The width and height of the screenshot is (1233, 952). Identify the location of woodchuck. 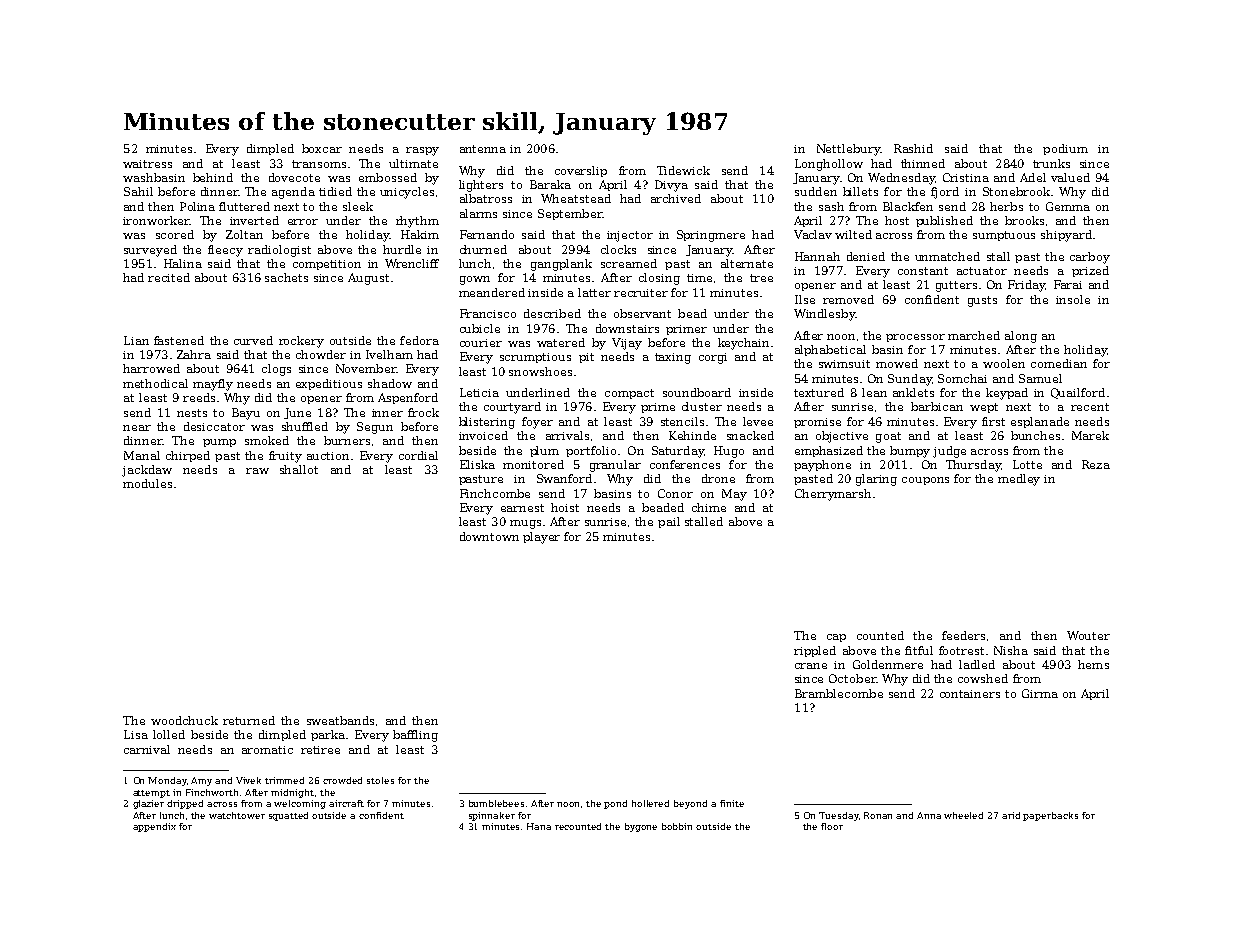
(184, 720).
